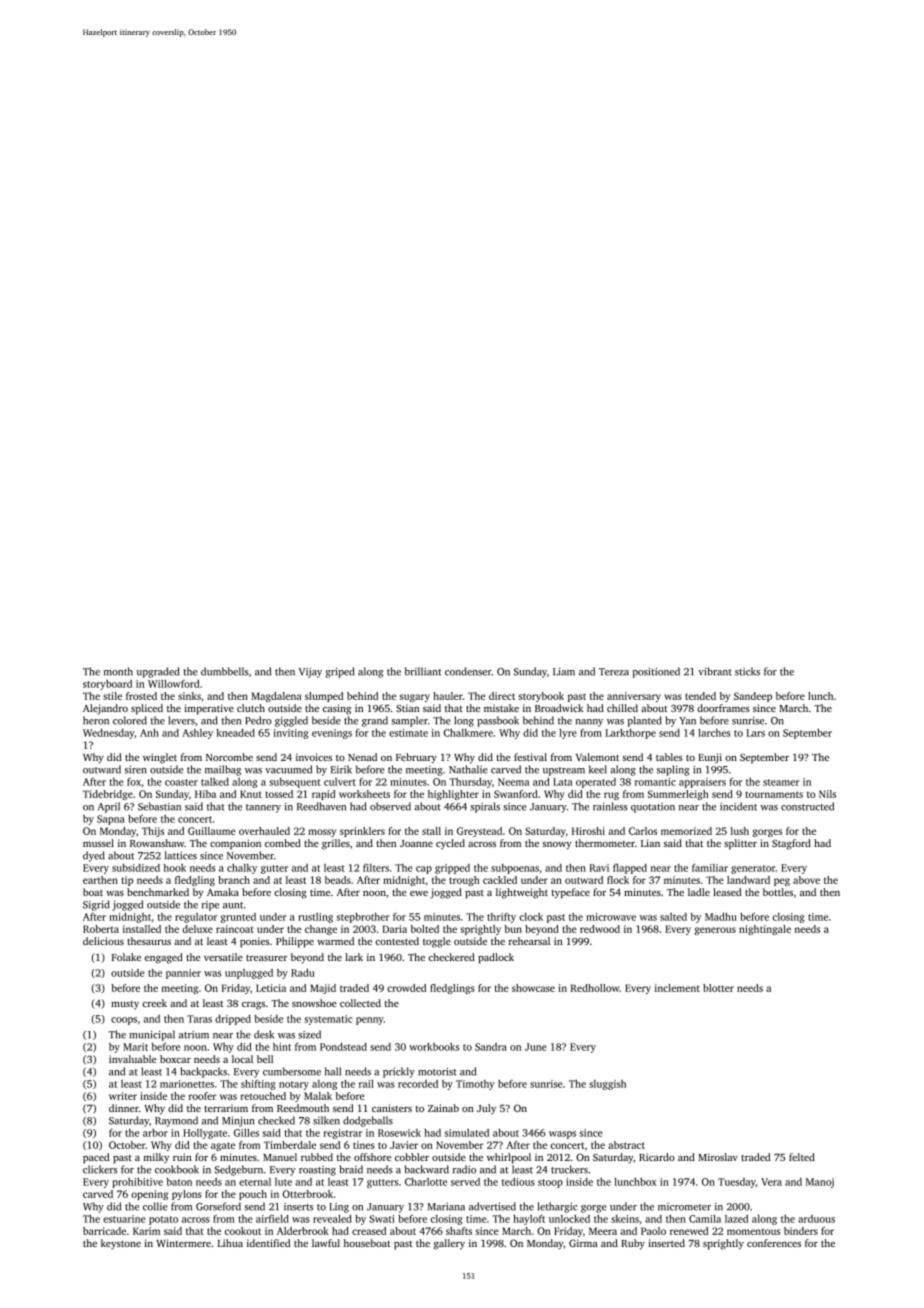 The height and width of the page is (1308, 924). Describe the element at coordinates (673, 917) in the page. I see `salted` at that location.
